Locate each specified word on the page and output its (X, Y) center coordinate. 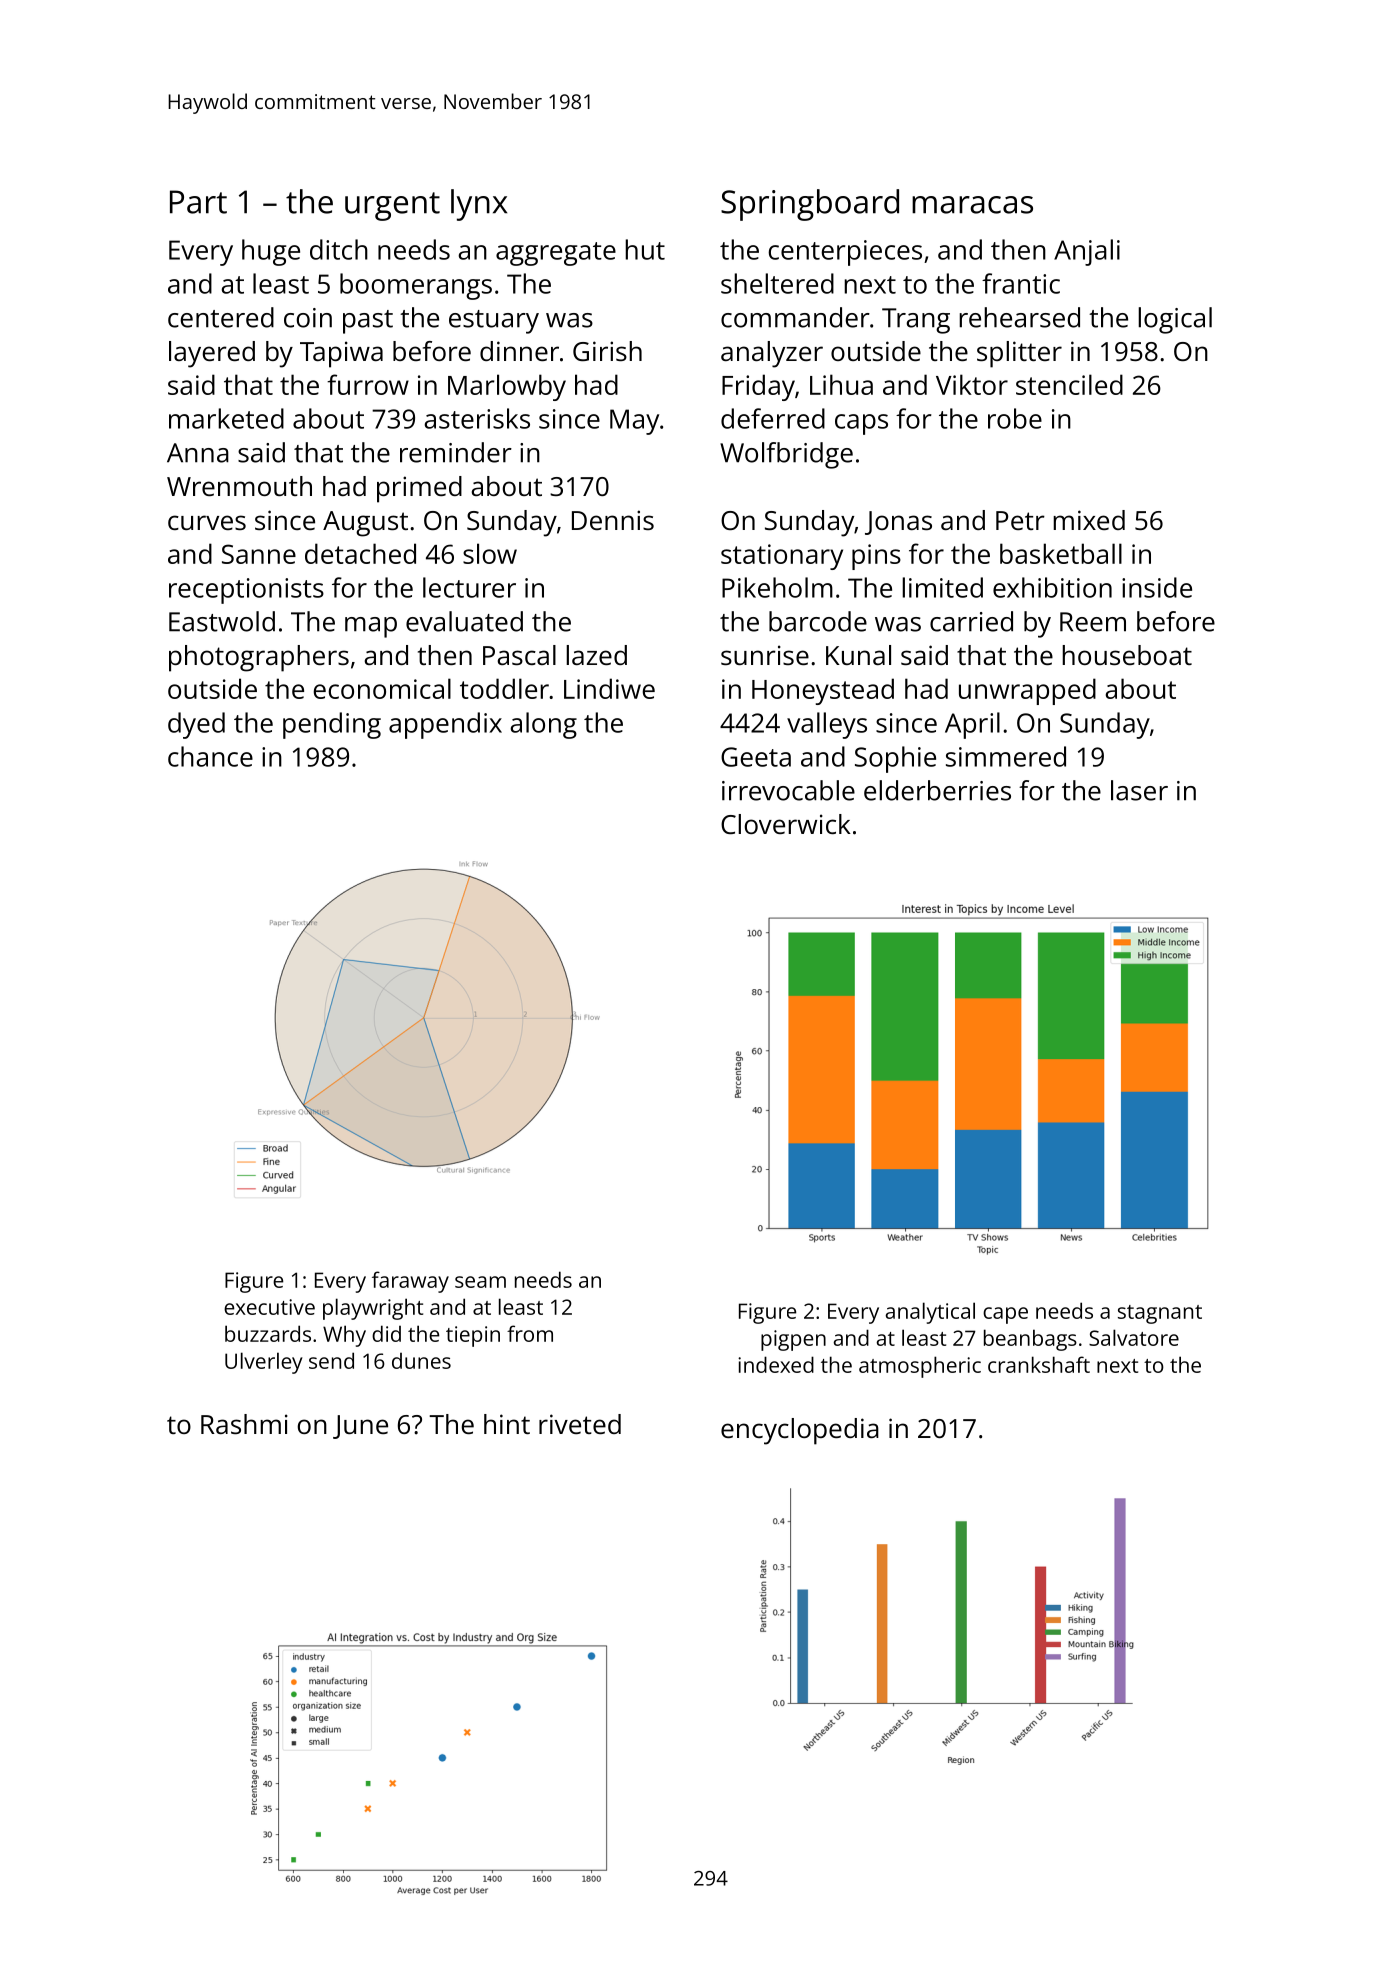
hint (507, 1424)
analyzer (772, 354)
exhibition (1052, 587)
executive (269, 1307)
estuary (494, 322)
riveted (580, 1424)
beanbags (1030, 1340)
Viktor (972, 384)
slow (490, 553)
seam (480, 1282)
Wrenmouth (239, 486)
